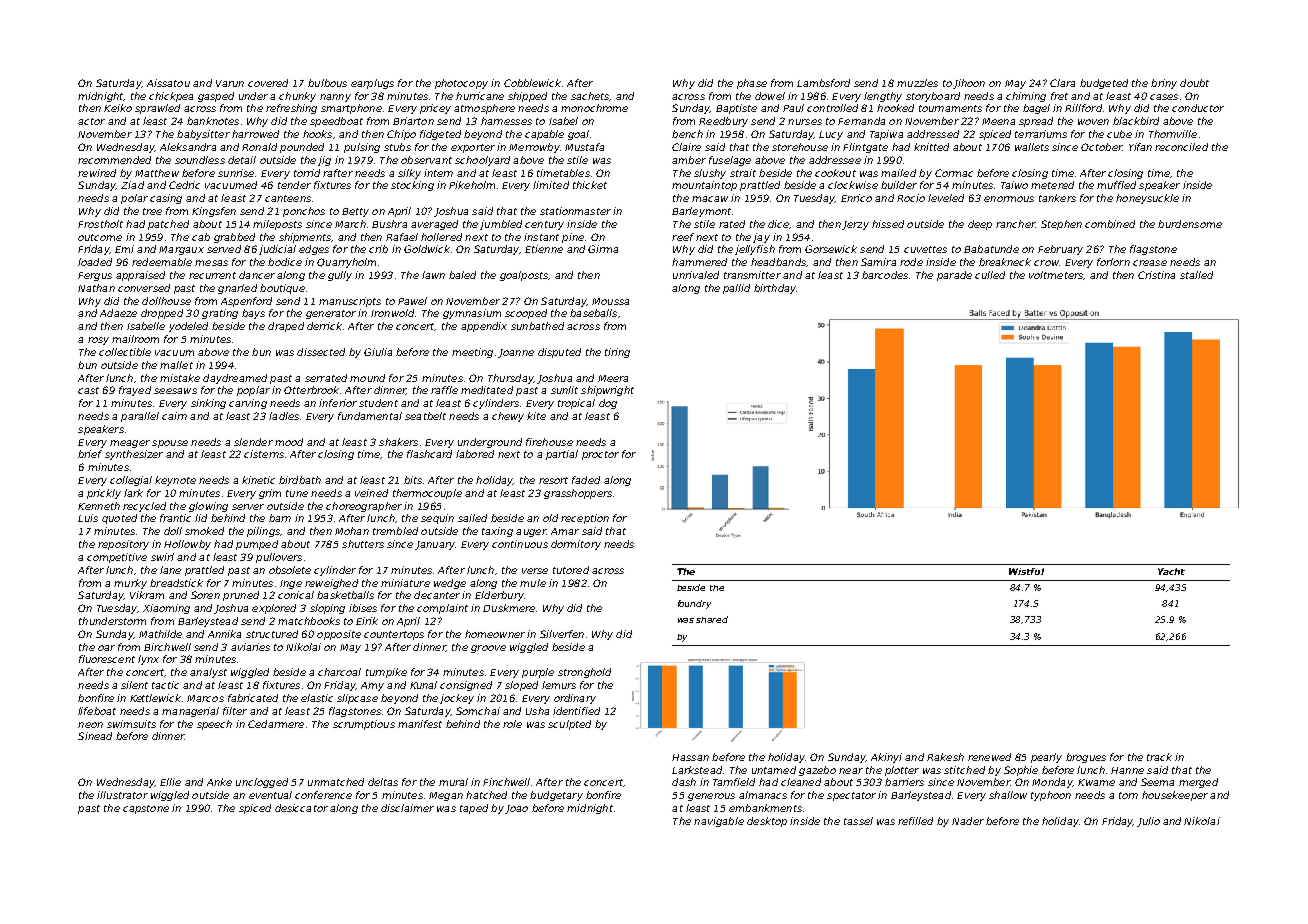 The width and height of the screenshot is (1308, 924). Describe the element at coordinates (230, 83) in the screenshot. I see `Varun` at that location.
